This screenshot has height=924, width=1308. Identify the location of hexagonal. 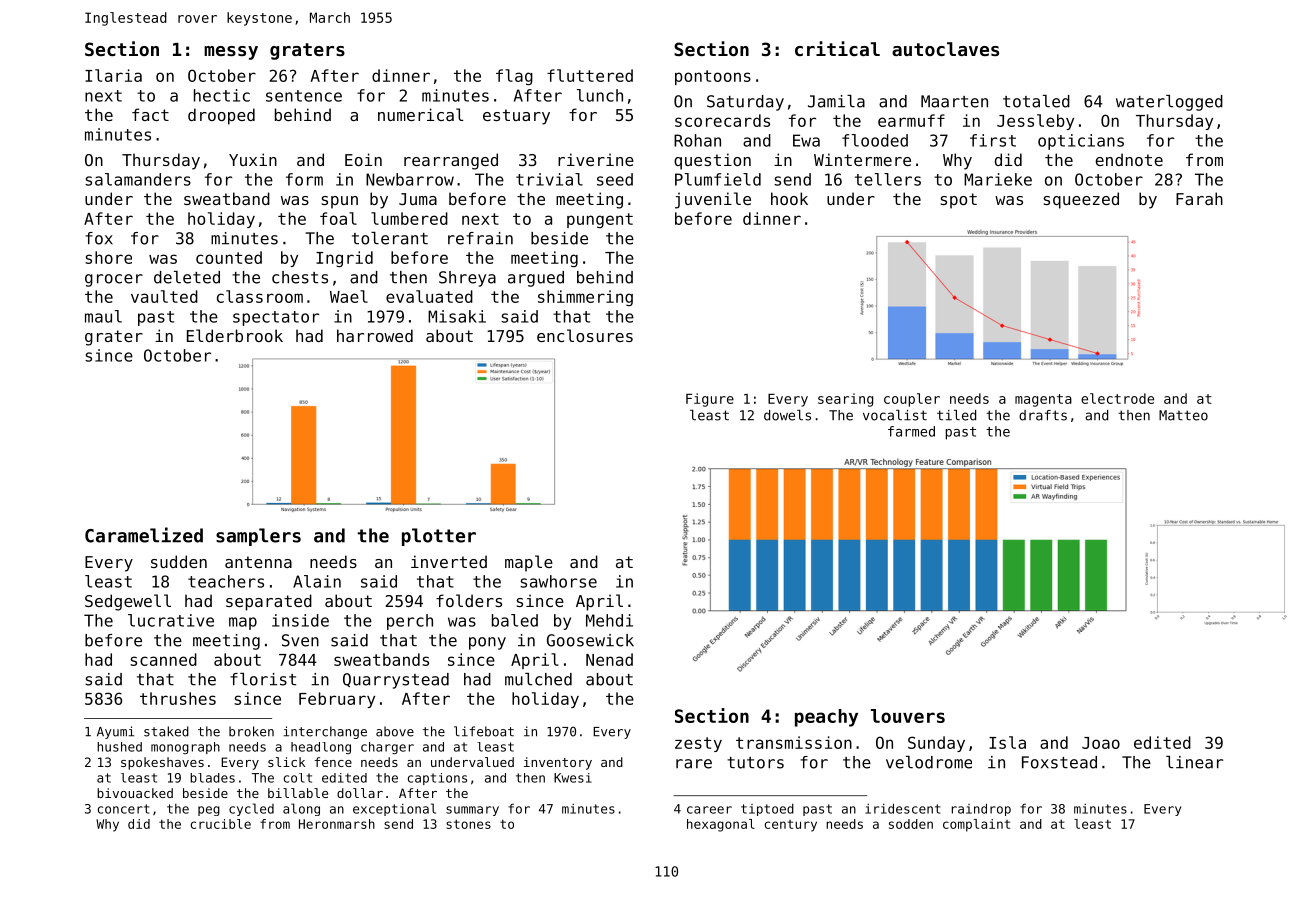
(721, 825).
